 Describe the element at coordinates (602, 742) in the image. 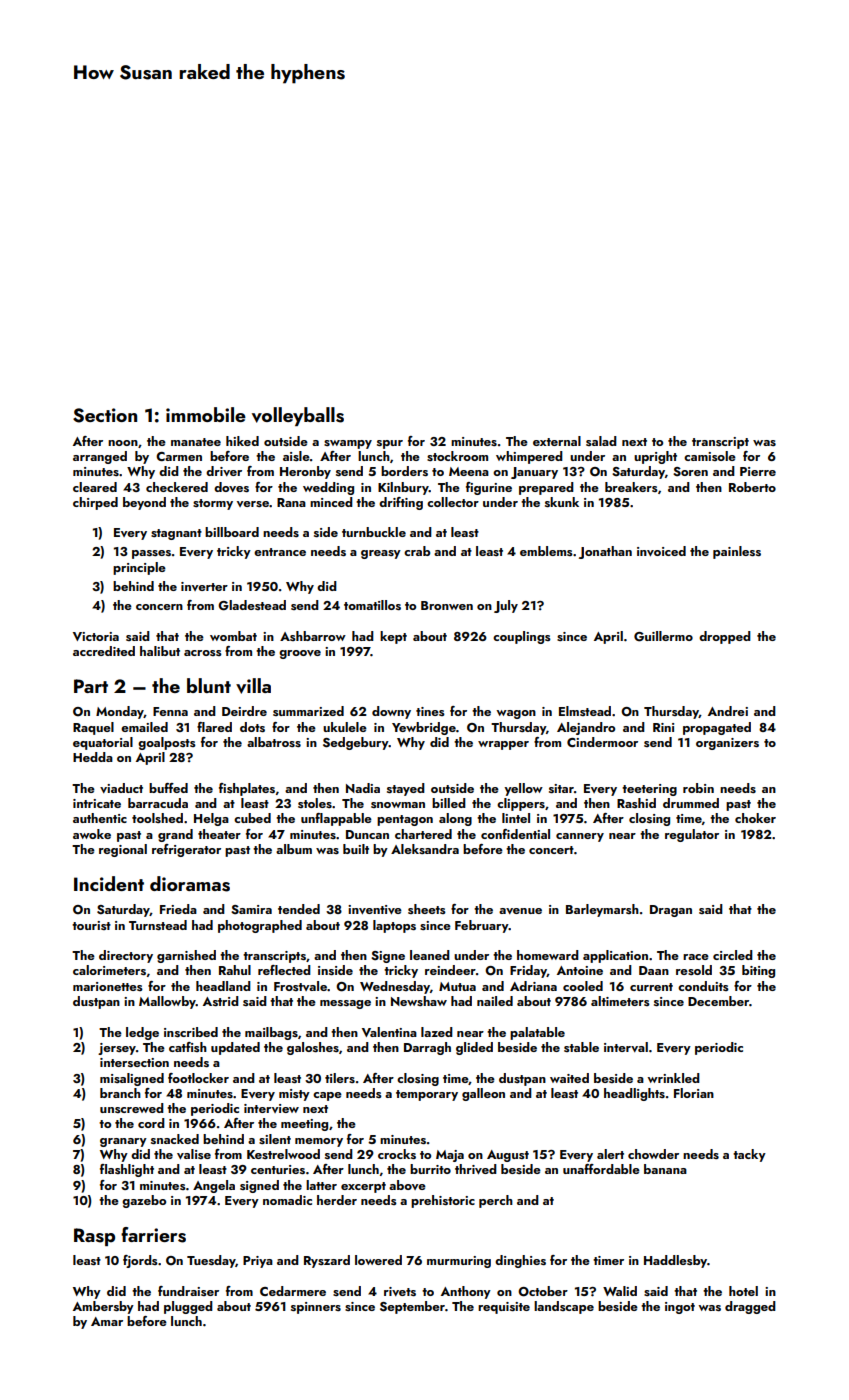

I see `Cindermoor` at that location.
